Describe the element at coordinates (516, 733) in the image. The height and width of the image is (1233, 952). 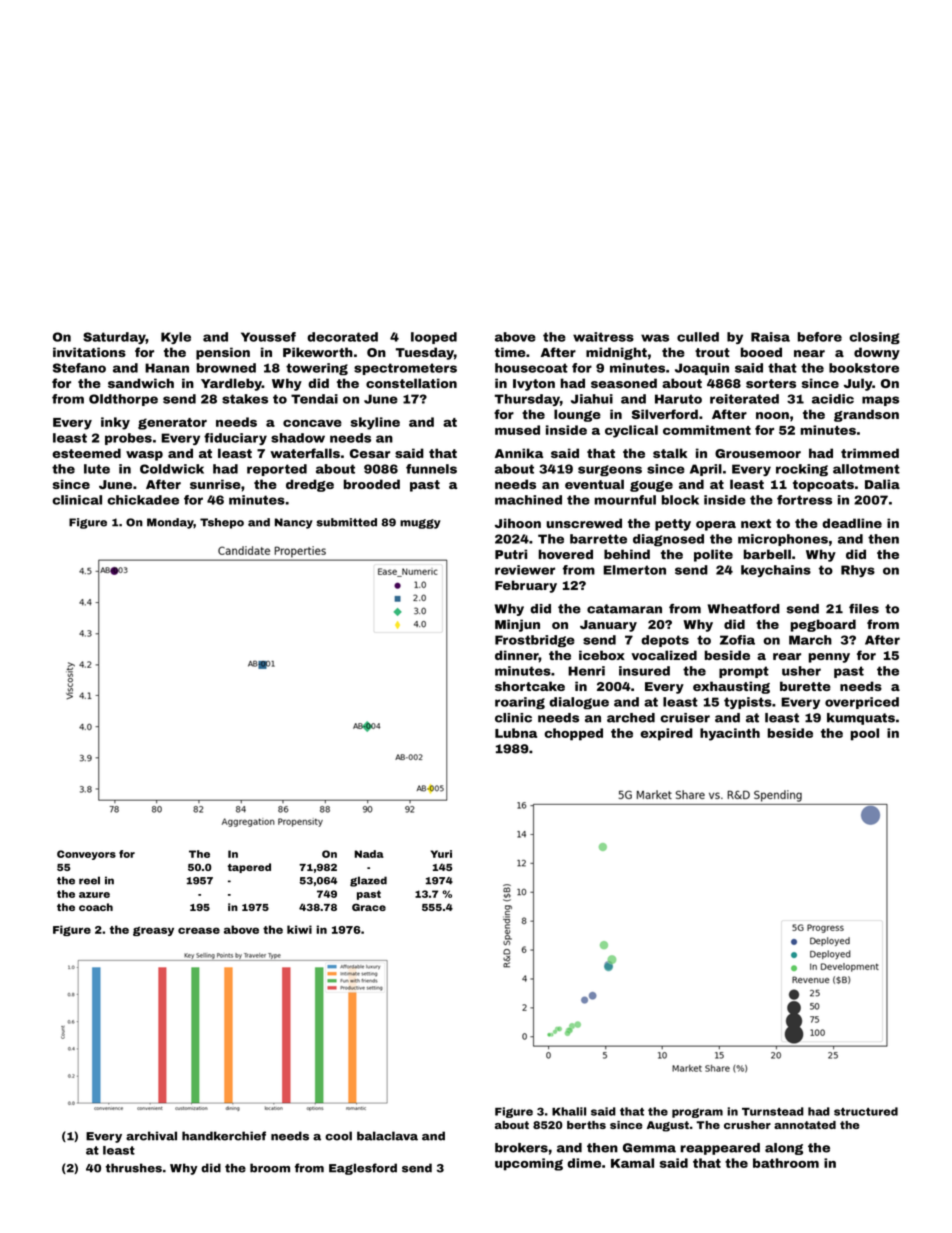
I see `Lubna` at that location.
